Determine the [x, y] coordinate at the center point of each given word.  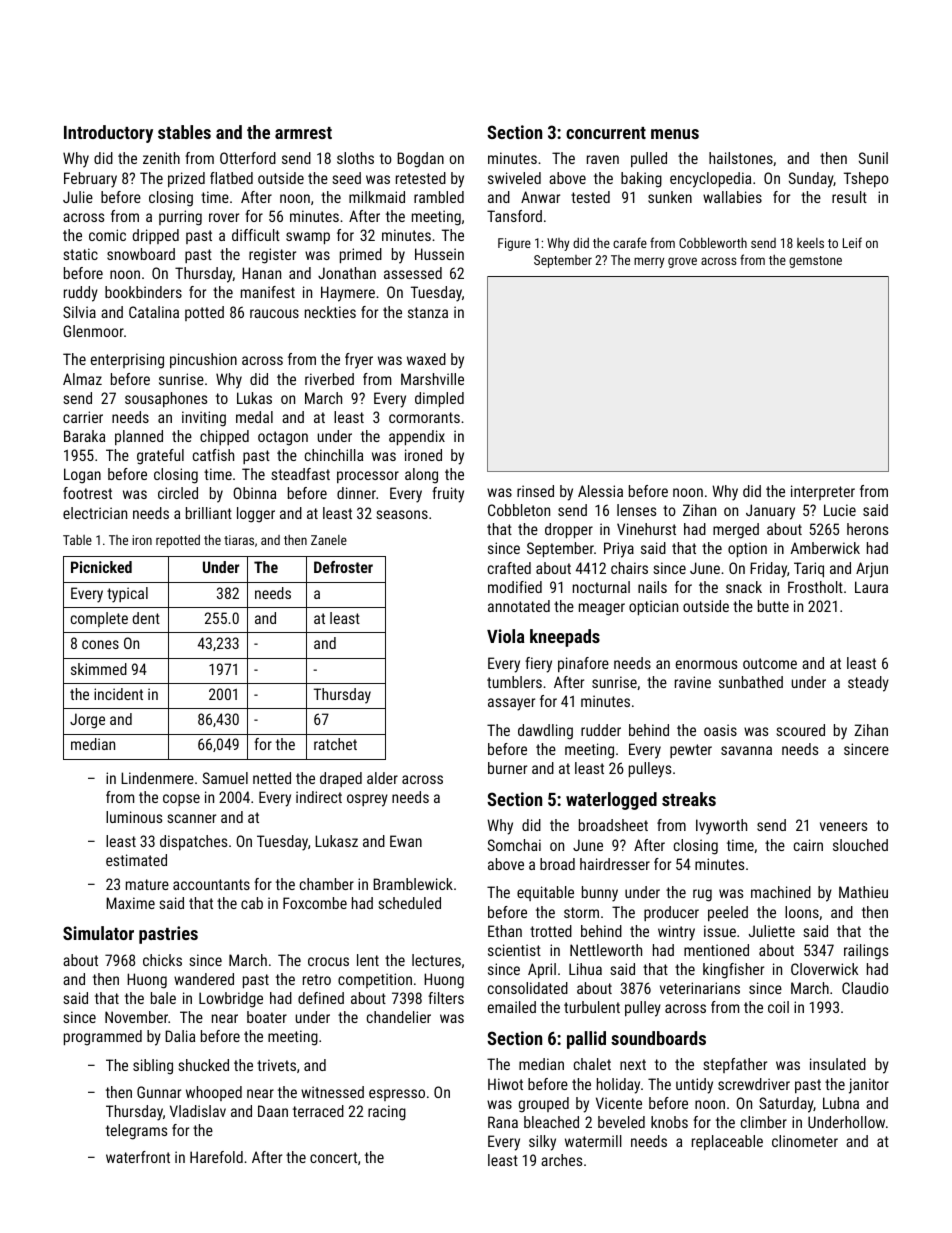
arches [561, 1160]
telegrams [136, 1132]
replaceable [727, 1142]
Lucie [840, 510]
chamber [327, 884]
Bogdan [420, 160]
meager [602, 609]
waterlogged [611, 801]
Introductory [108, 134]
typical [127, 595]
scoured [801, 730]
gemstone [815, 262]
